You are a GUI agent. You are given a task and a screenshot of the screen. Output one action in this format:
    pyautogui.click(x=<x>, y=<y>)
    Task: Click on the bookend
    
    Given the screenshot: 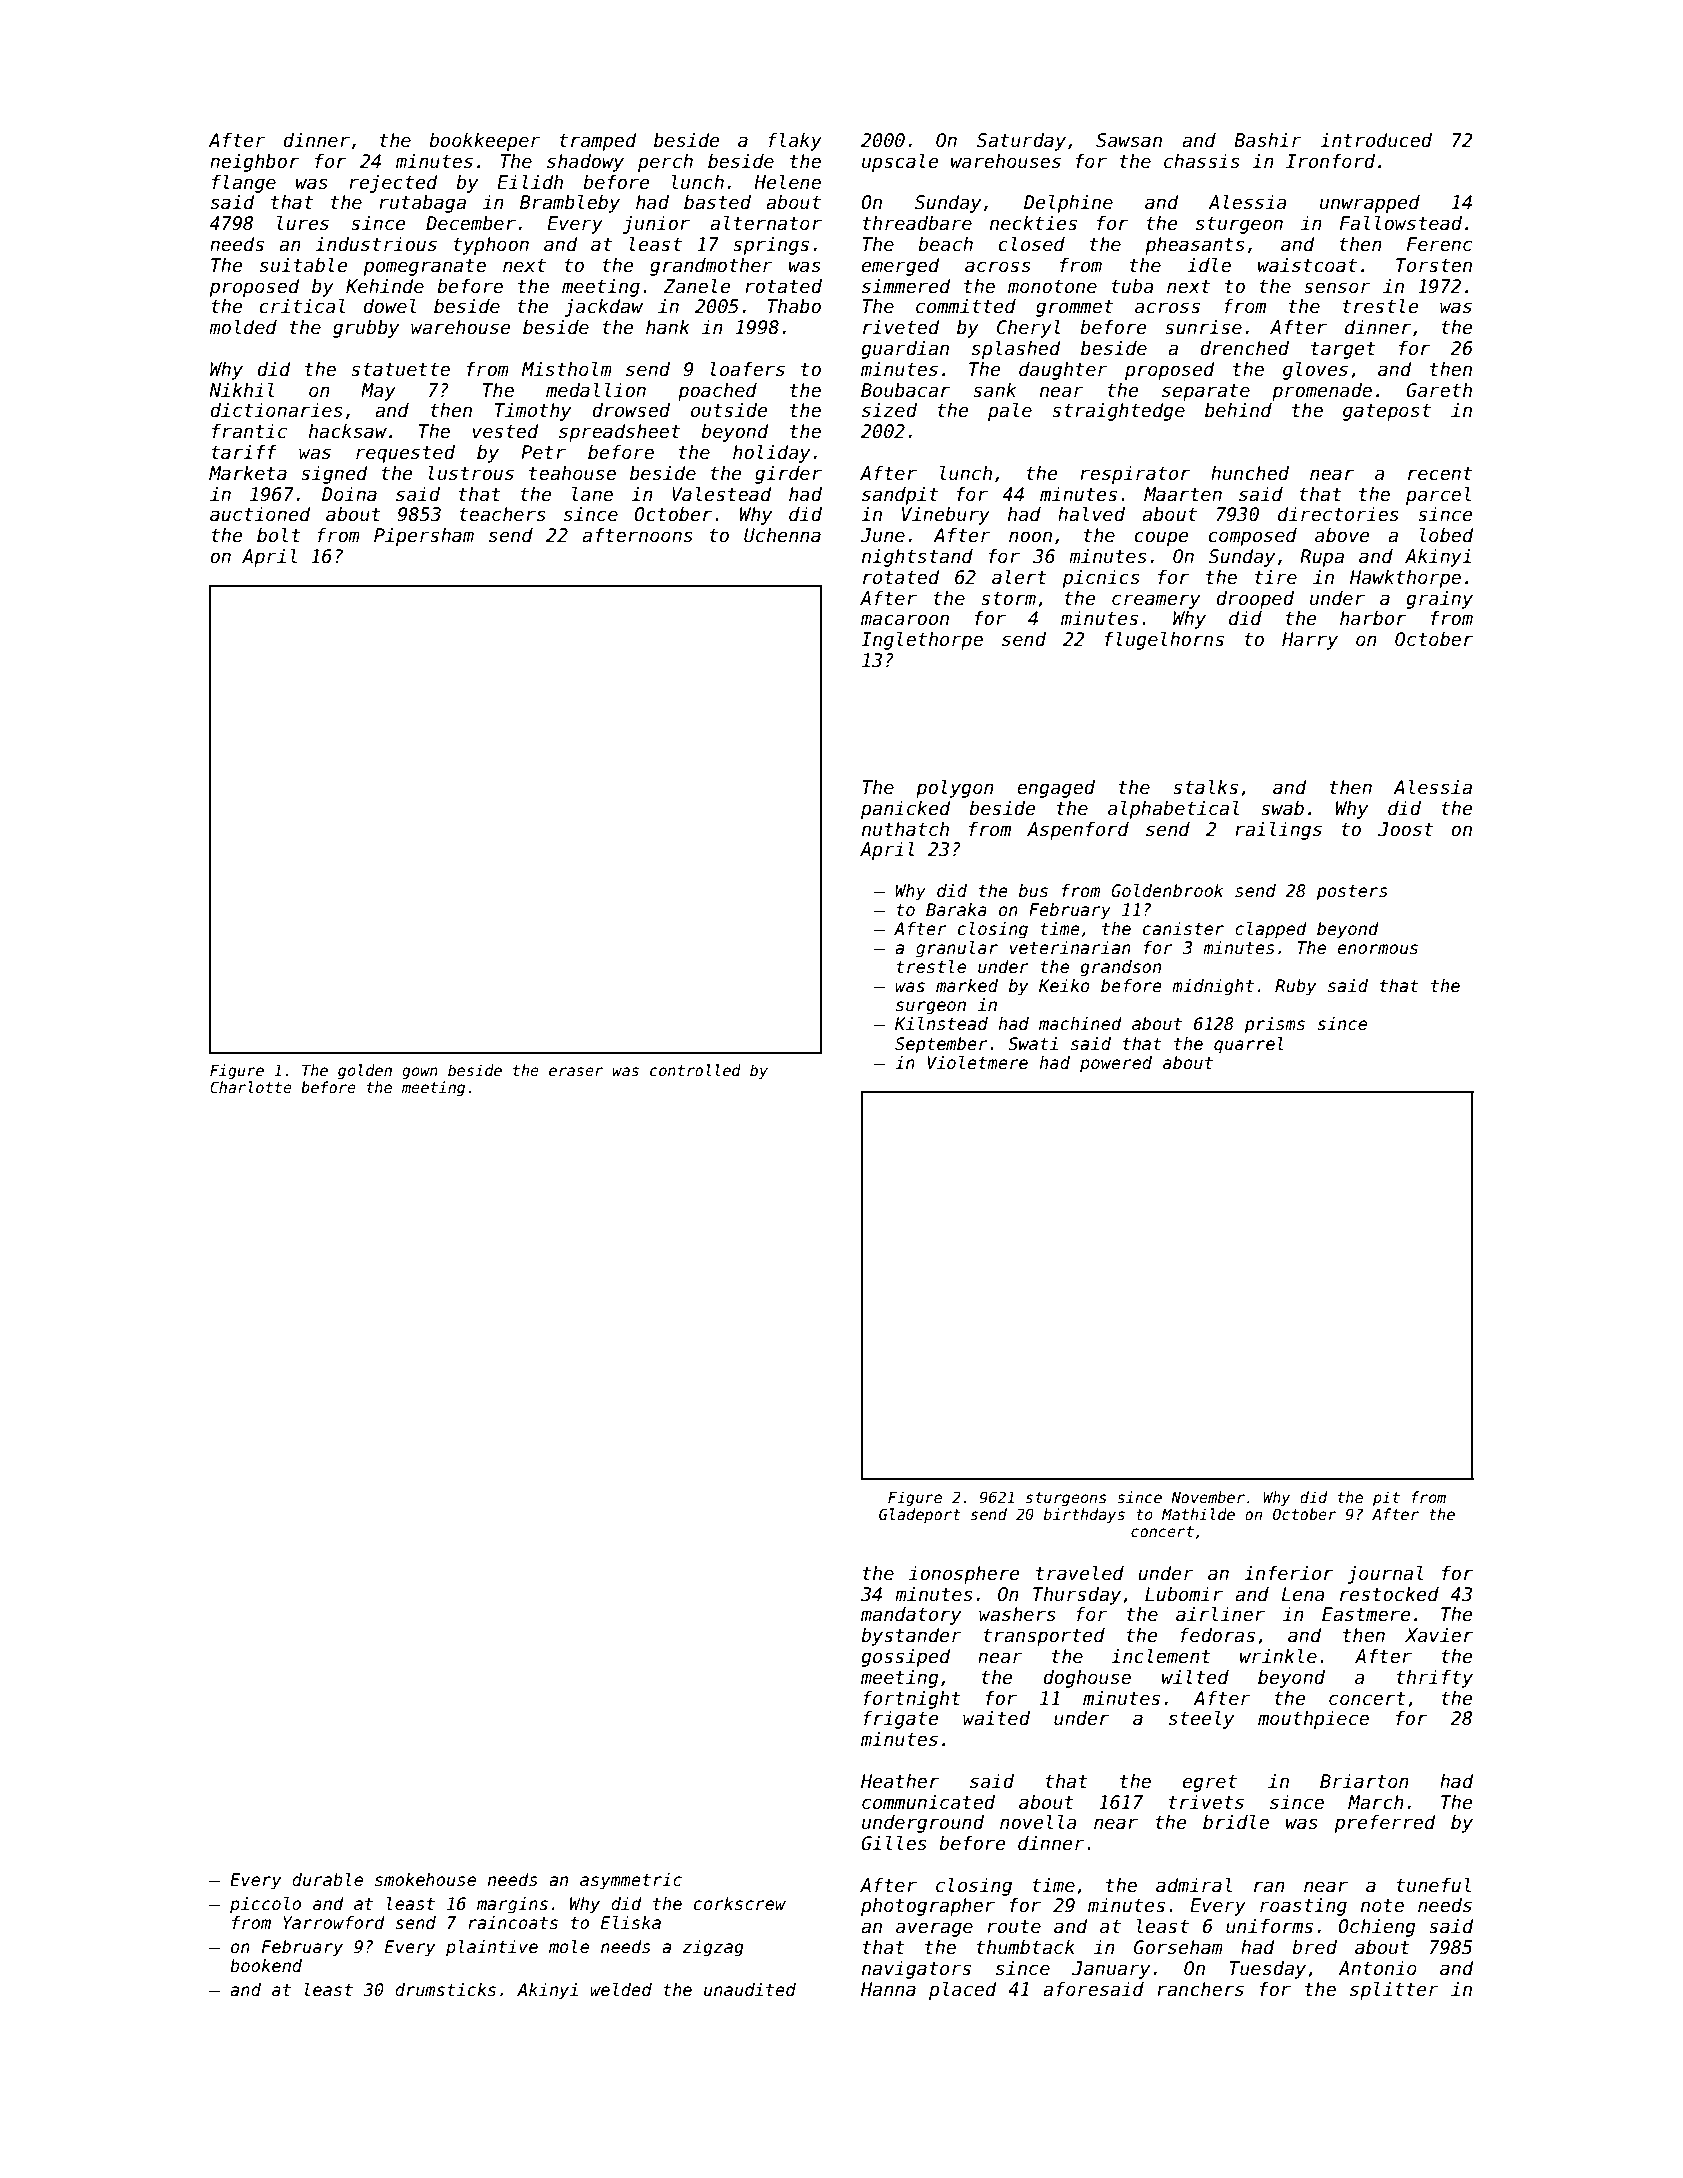 What is the action you would take?
    pyautogui.click(x=266, y=1966)
